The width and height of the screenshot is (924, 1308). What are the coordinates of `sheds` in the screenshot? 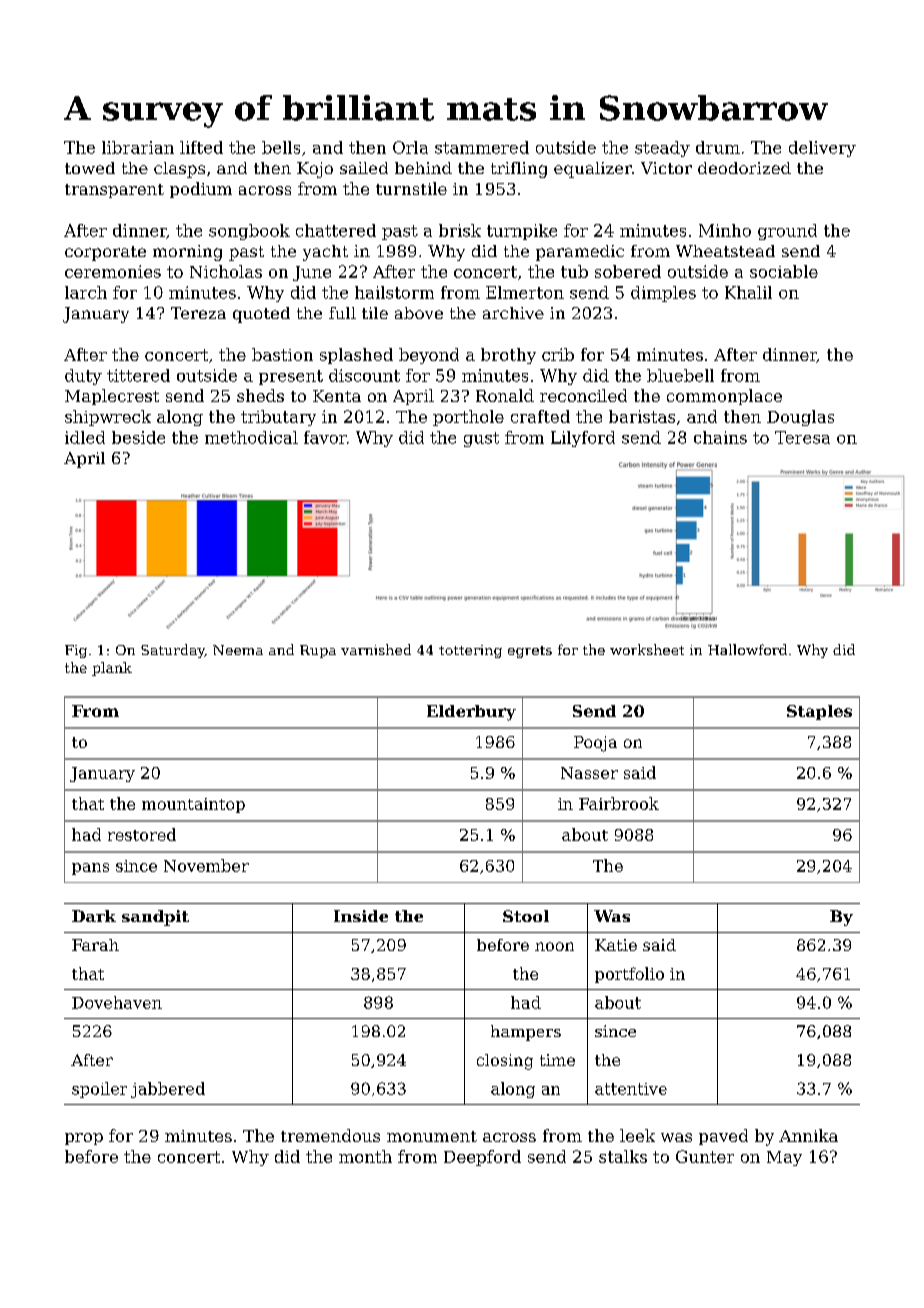 It's located at (260, 395).
